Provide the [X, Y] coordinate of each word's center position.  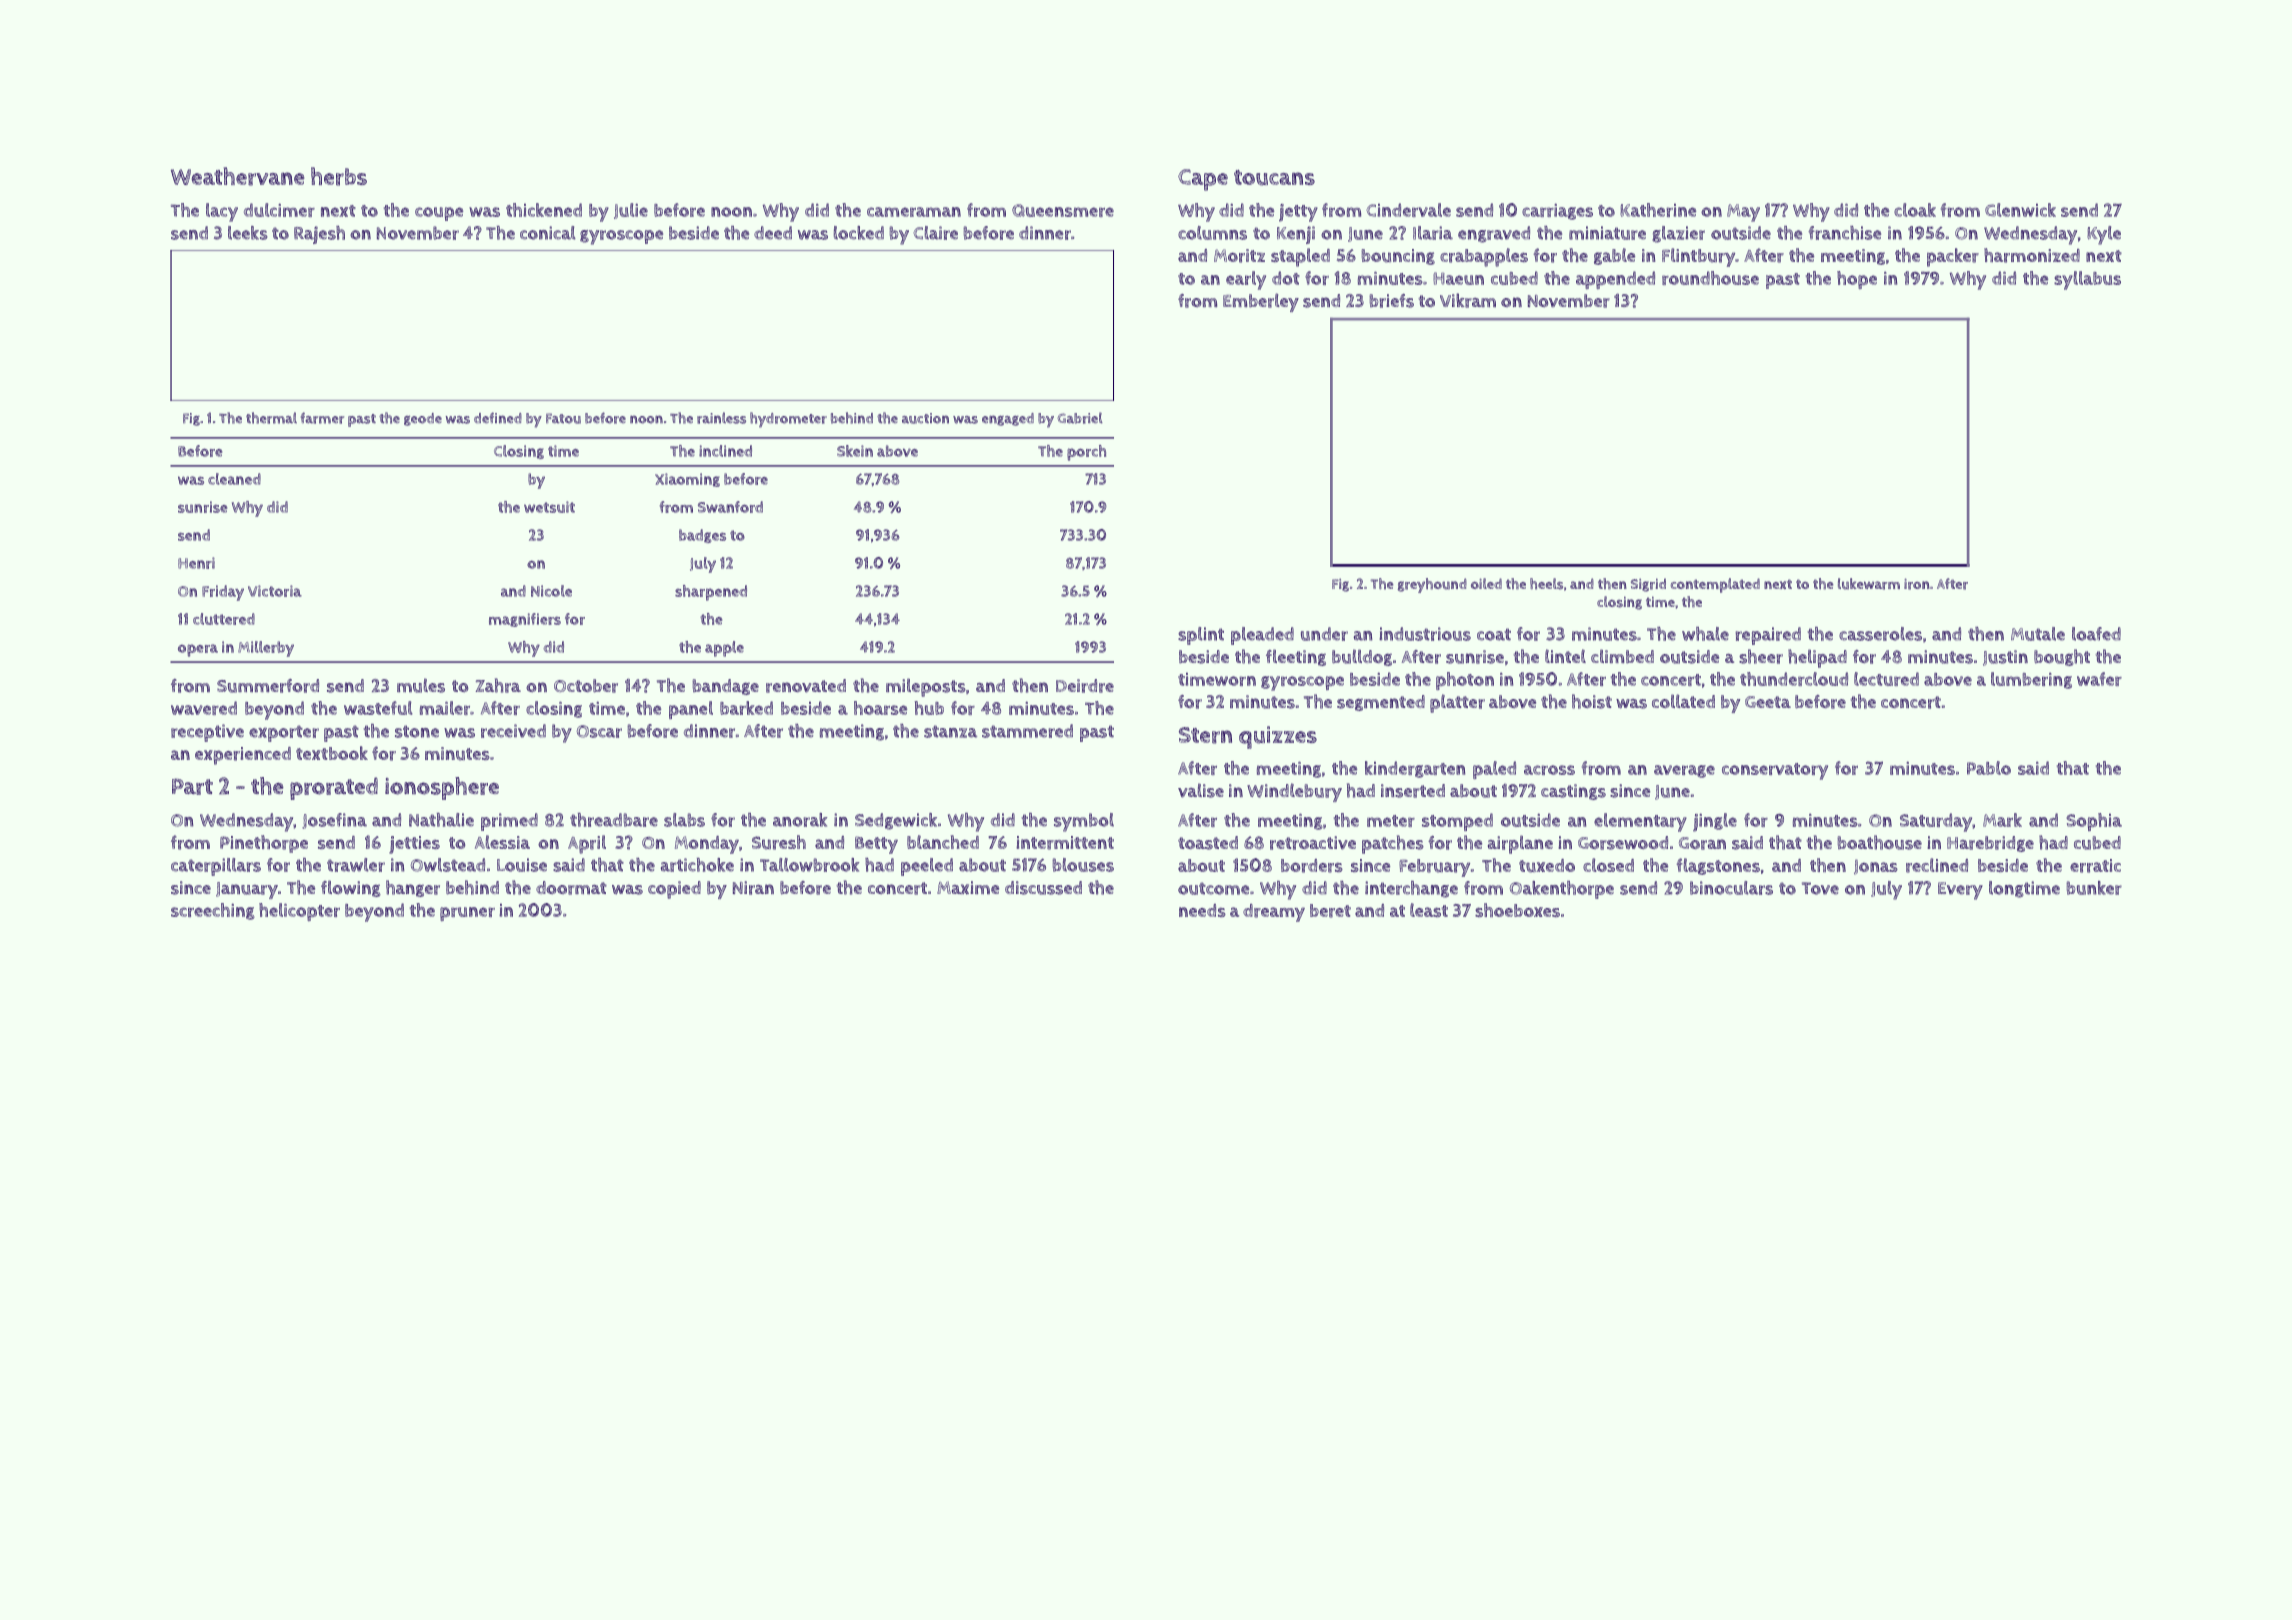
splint [1201, 636]
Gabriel [1080, 418]
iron [1917, 584]
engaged [1008, 419]
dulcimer [279, 210]
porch [1086, 453]
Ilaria [1433, 233]
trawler [356, 865]
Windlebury [1294, 792]
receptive [207, 733]
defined [498, 417]
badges [702, 536]
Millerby [266, 649]
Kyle [2104, 235]
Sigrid [1648, 585]
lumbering [2031, 680]
